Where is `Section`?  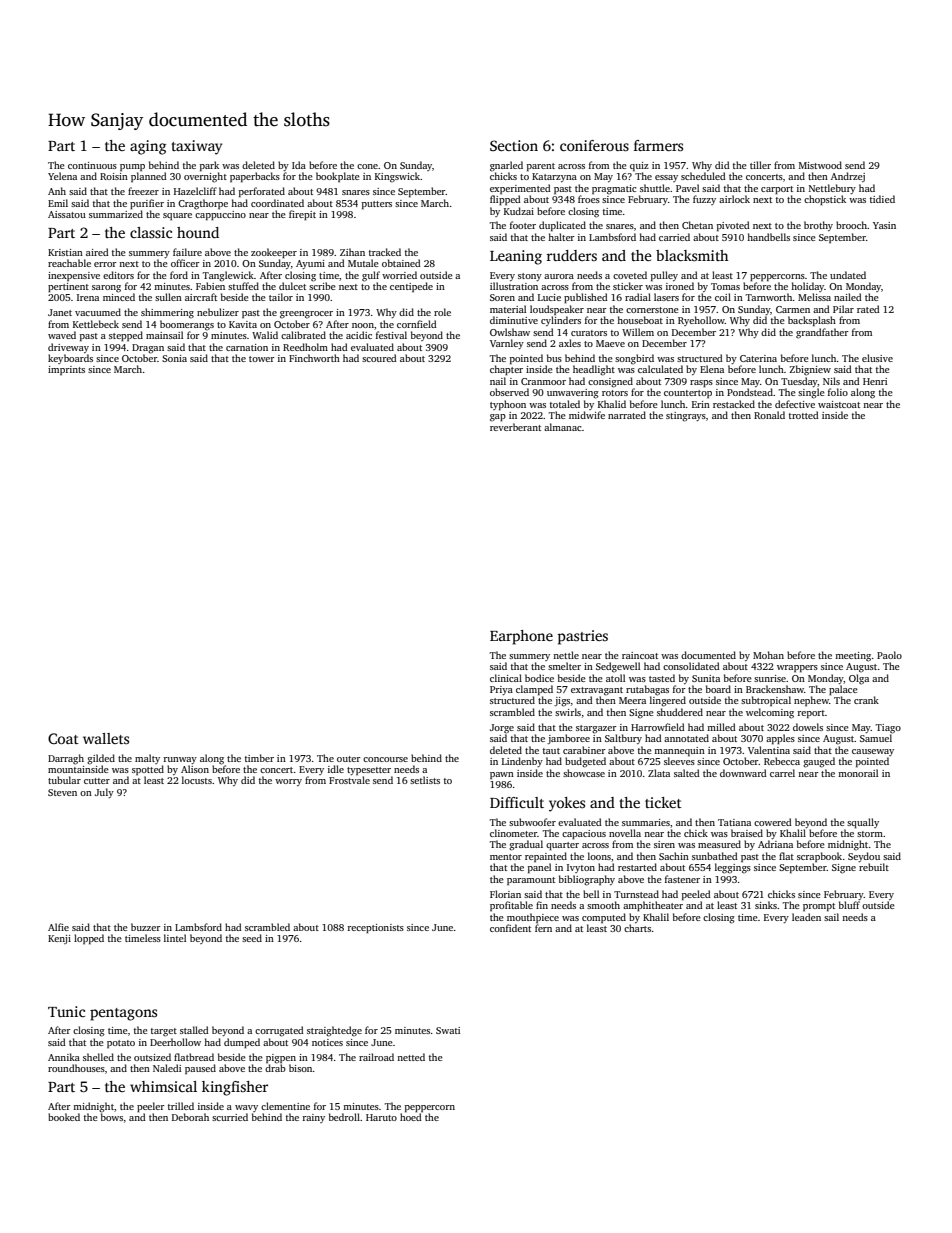 Section is located at coordinates (514, 145).
